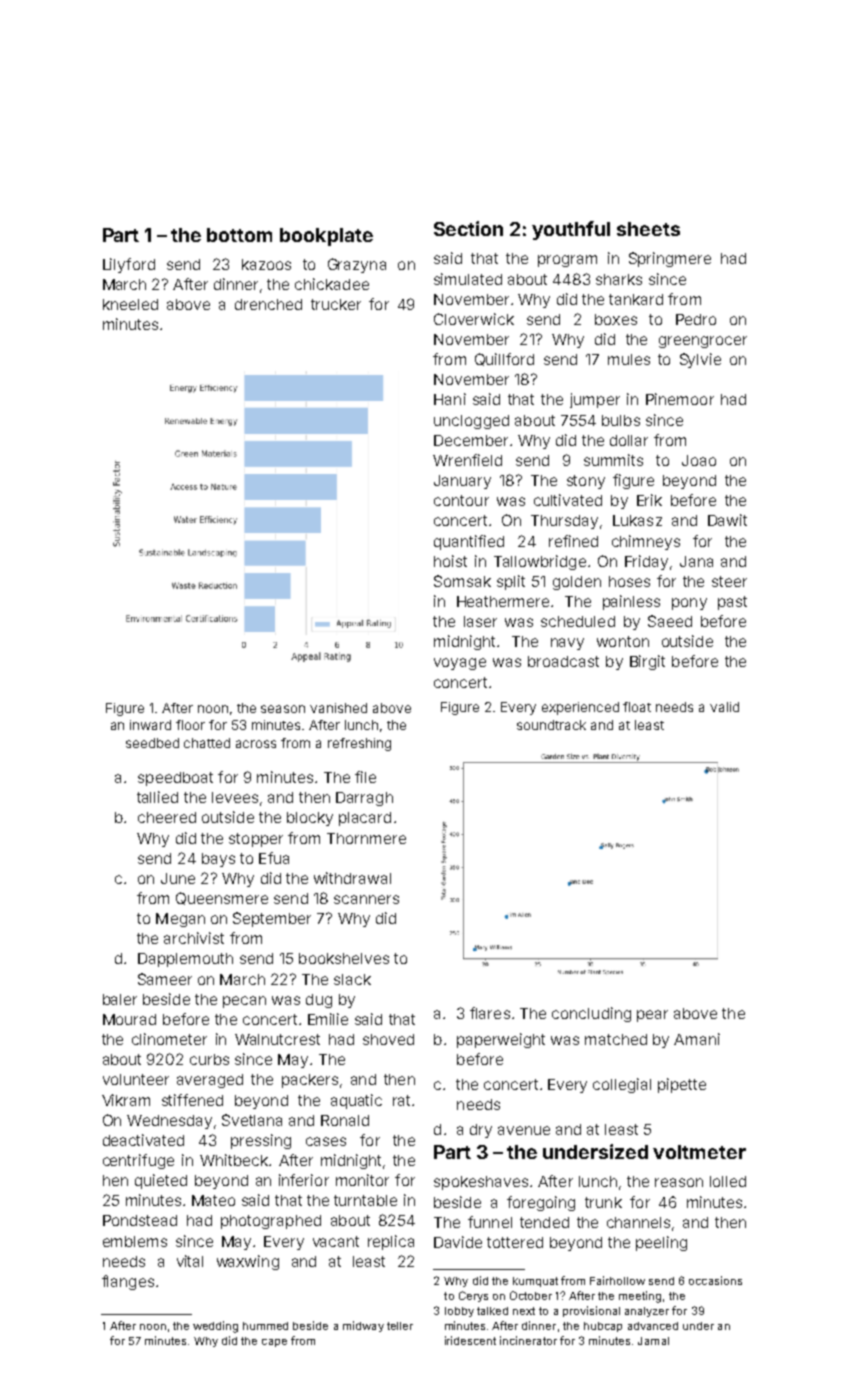 The height and width of the screenshot is (1400, 849). I want to click on Lilyford, so click(129, 265).
